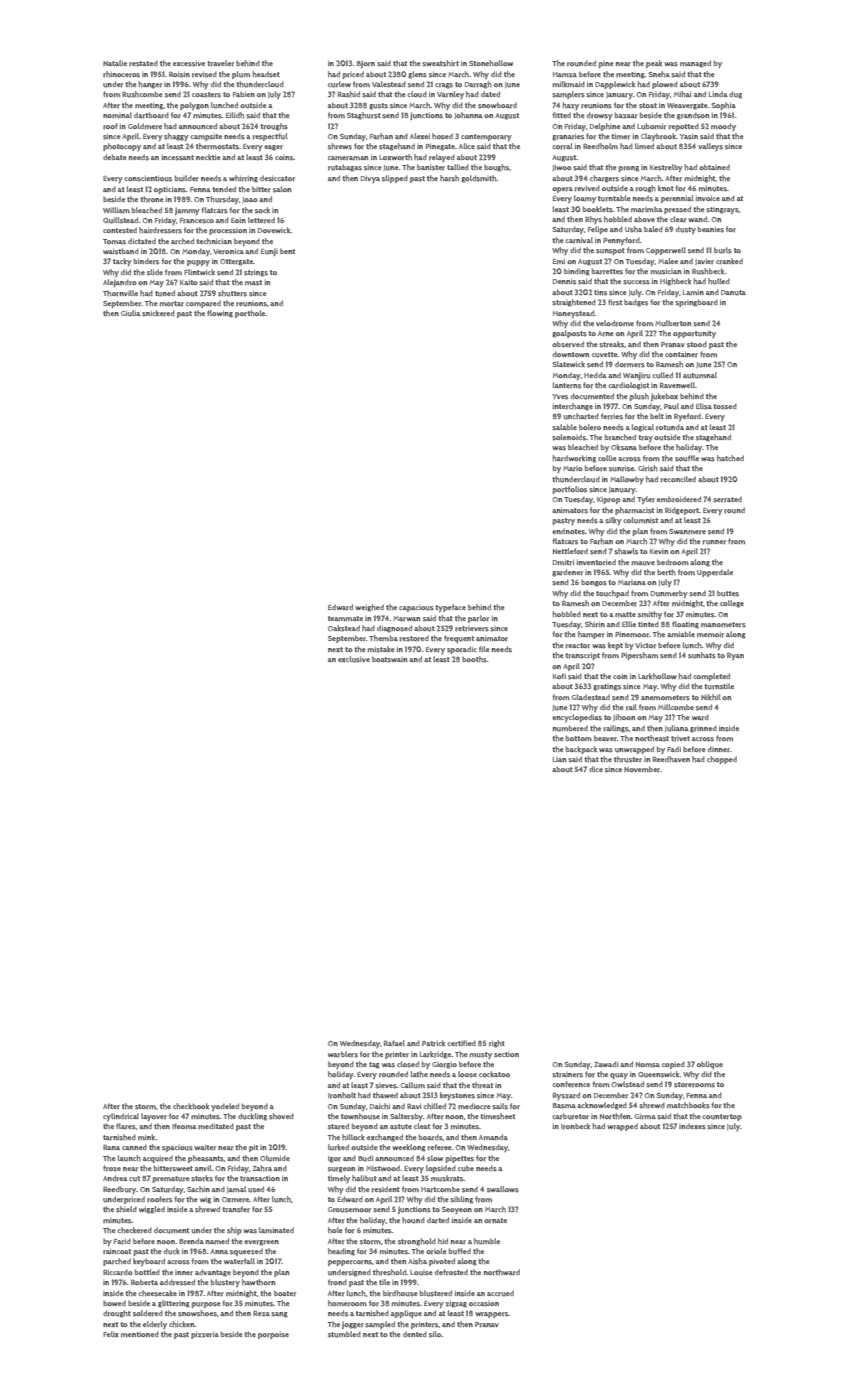 The width and height of the screenshot is (849, 1400). I want to click on bent, so click(287, 251).
